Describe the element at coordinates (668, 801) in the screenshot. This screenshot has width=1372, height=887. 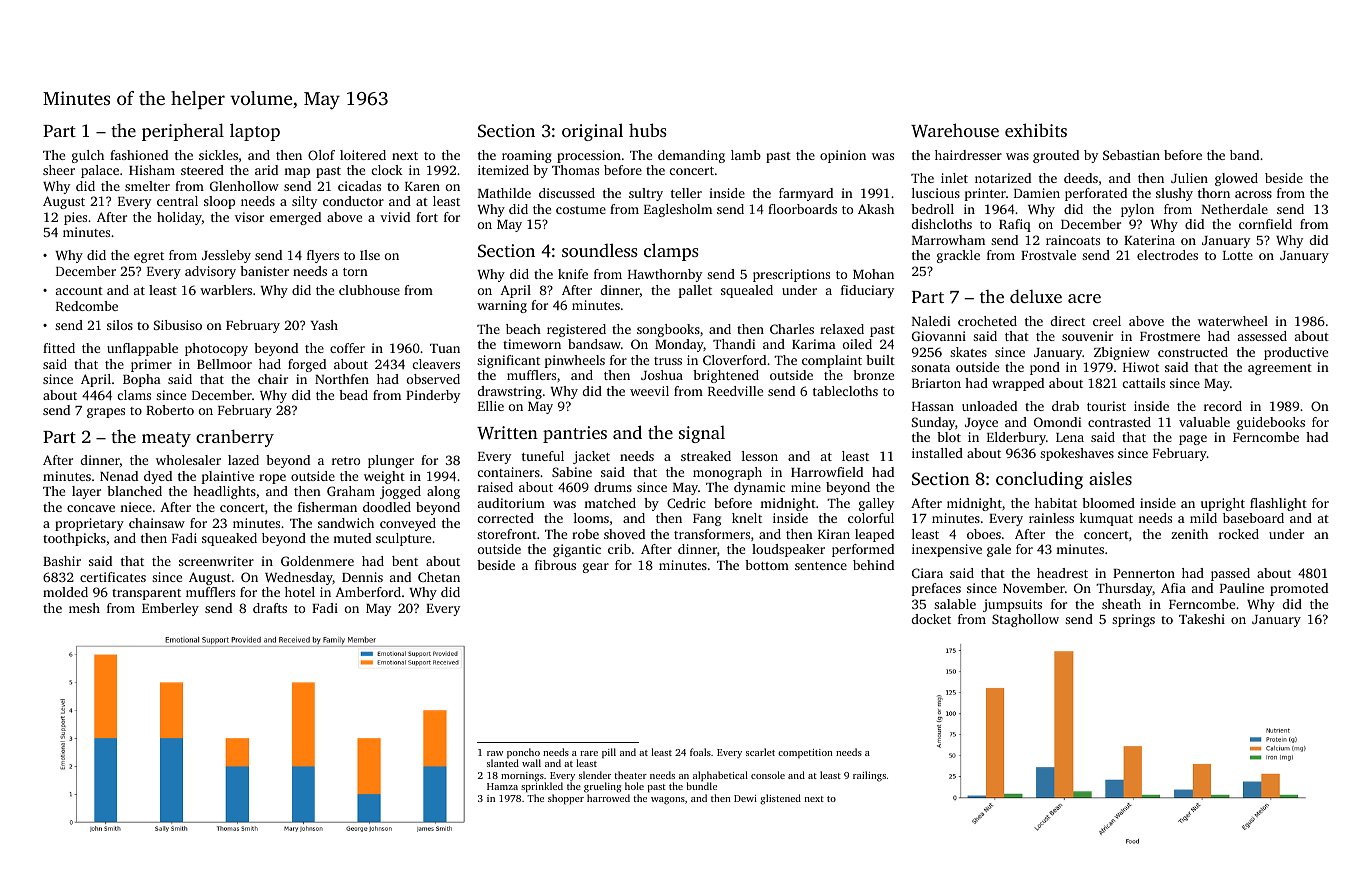
I see `wagons` at that location.
